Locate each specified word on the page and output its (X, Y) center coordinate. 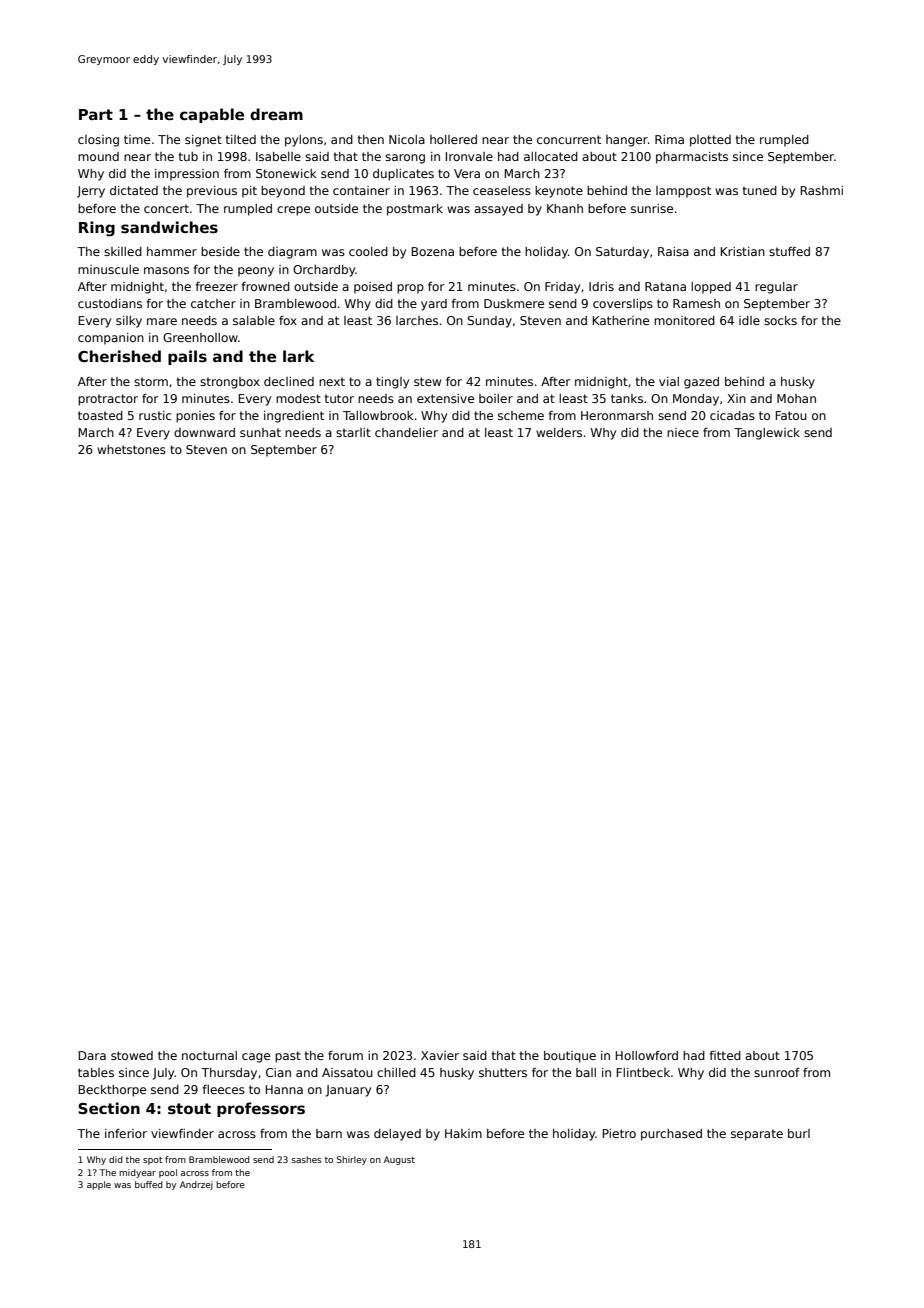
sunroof (777, 1072)
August (399, 1160)
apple (99, 1185)
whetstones (131, 449)
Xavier (440, 1055)
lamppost (683, 192)
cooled (368, 251)
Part (96, 114)
